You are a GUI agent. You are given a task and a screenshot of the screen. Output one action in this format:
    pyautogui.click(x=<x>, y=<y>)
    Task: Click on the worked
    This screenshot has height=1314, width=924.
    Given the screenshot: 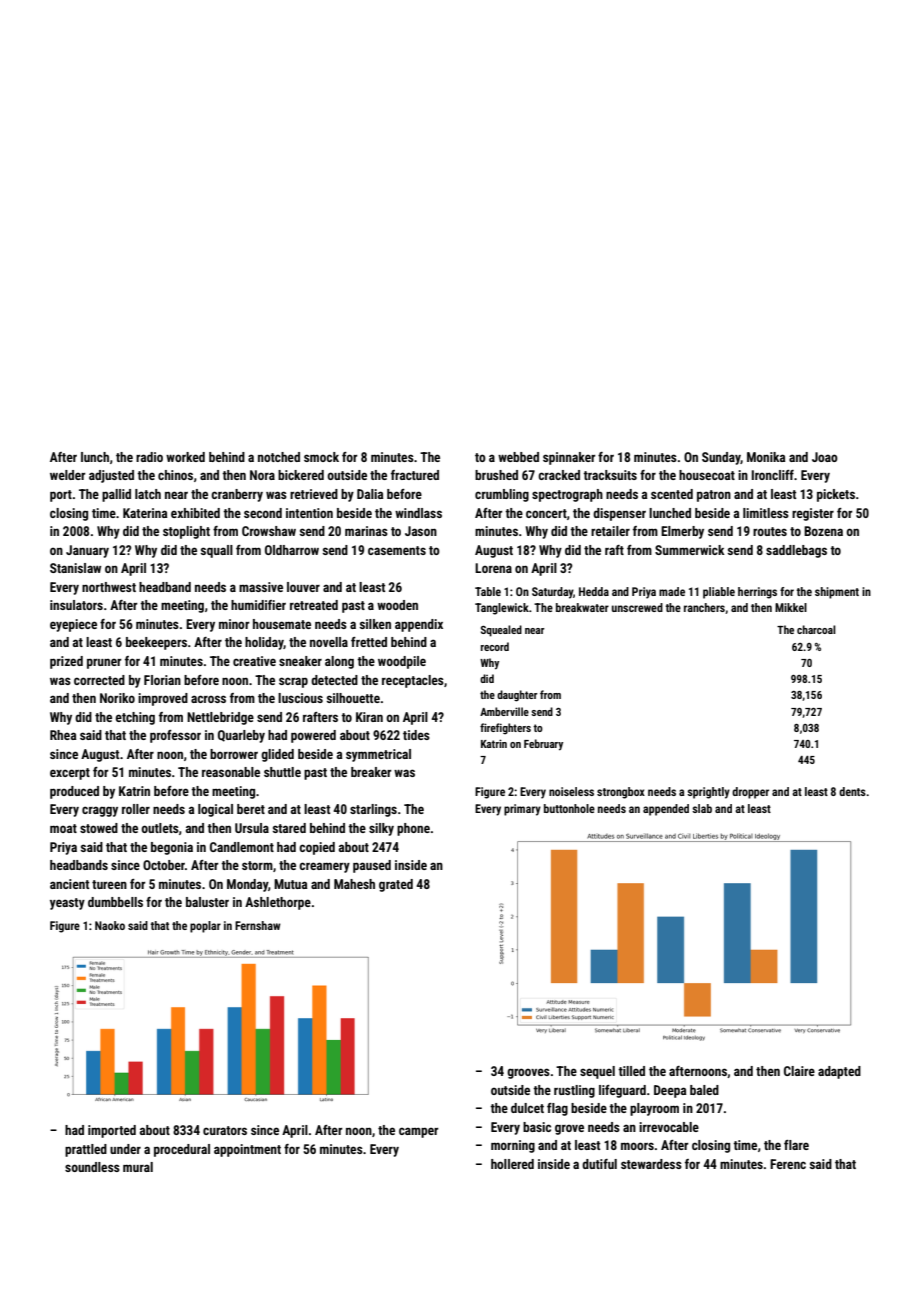 What is the action you would take?
    pyautogui.click(x=185, y=457)
